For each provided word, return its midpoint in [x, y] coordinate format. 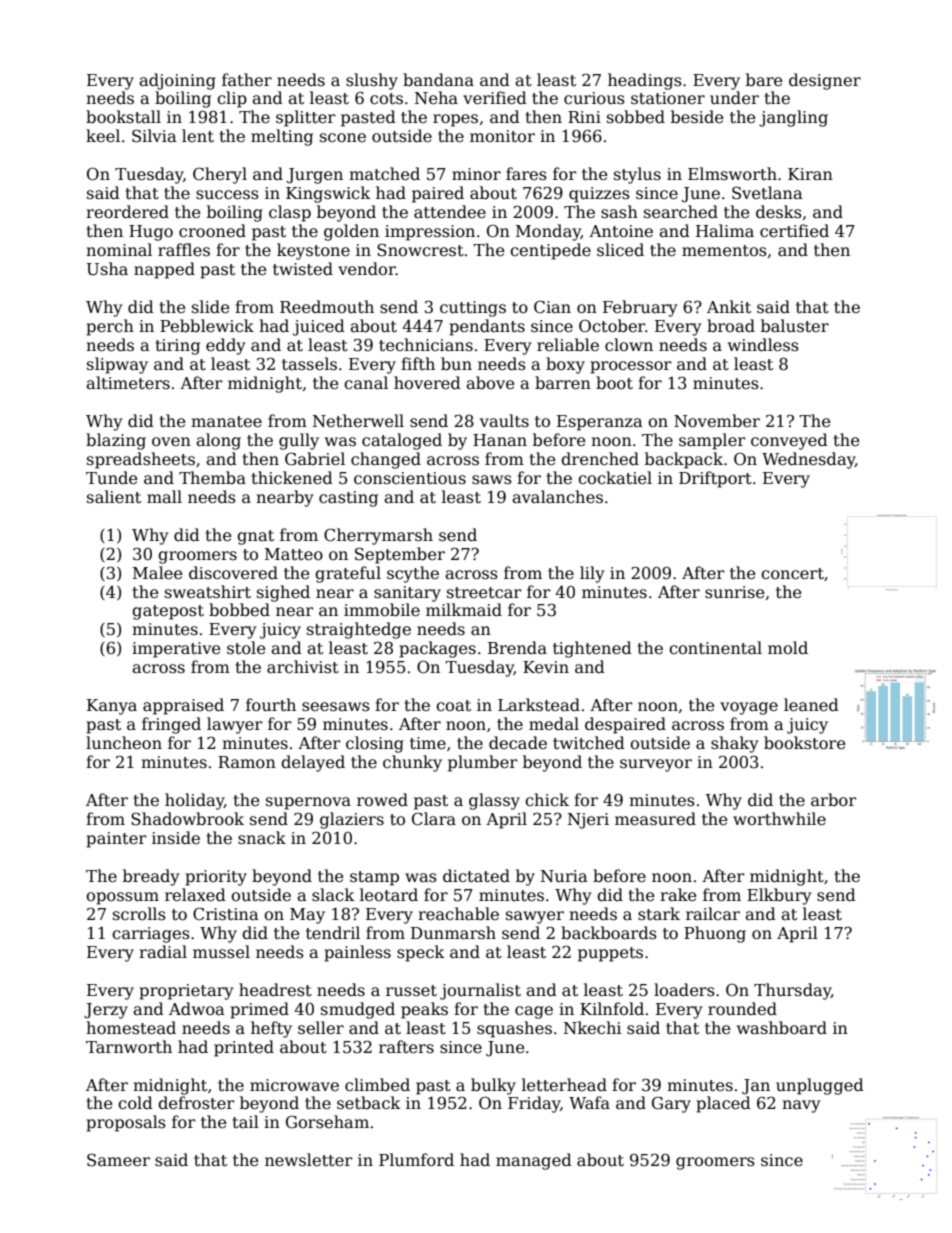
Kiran [810, 174]
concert [792, 574]
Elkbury [779, 896]
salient [114, 497]
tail [245, 1122]
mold [788, 647]
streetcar [484, 593]
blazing [116, 441]
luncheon [124, 742]
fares [526, 174]
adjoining [177, 81]
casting [348, 499]
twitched [589, 743]
